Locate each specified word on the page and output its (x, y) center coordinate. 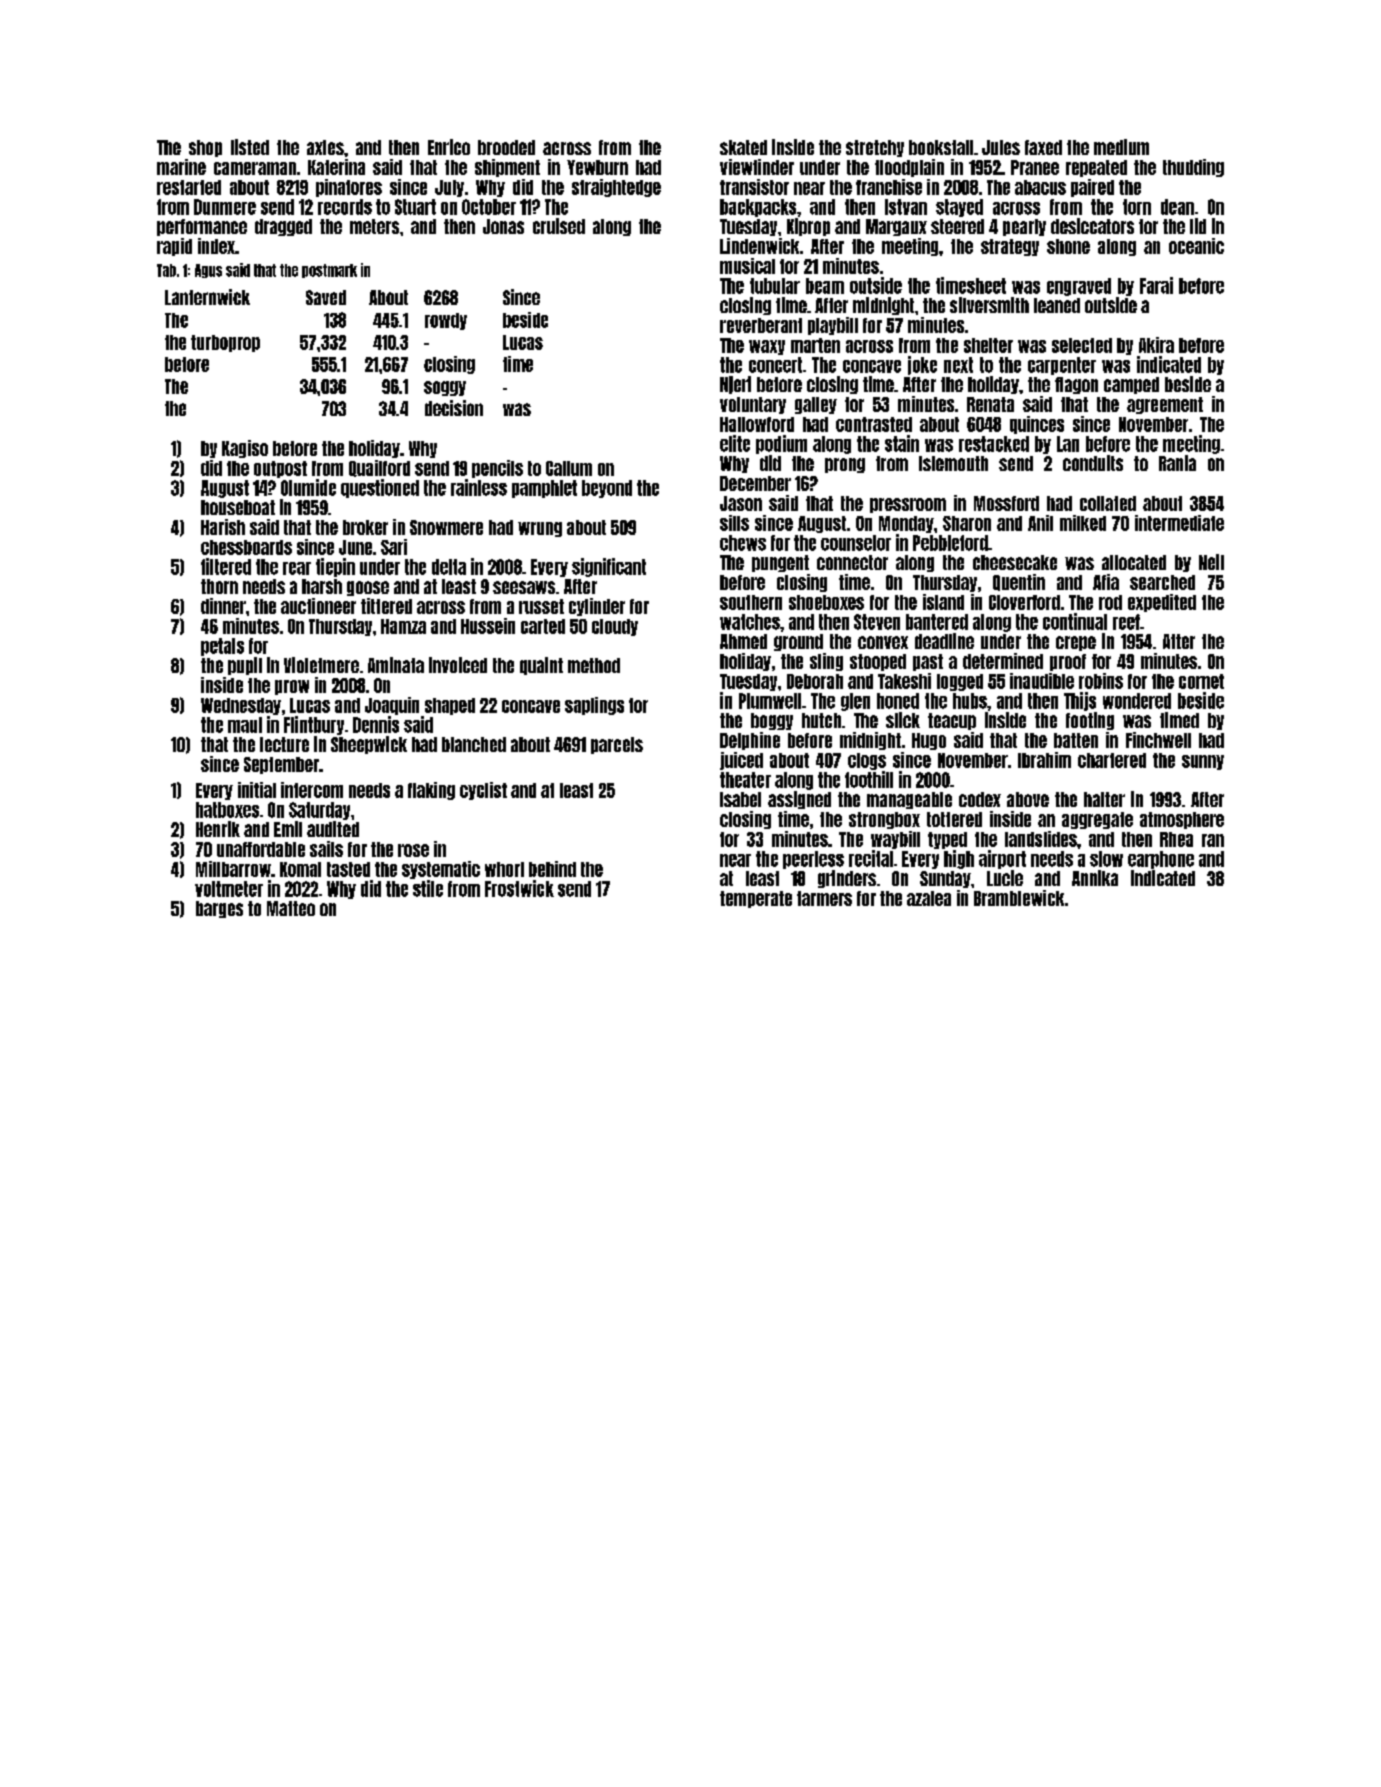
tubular (775, 286)
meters (374, 226)
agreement (1165, 405)
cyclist (483, 791)
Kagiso (245, 449)
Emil (288, 829)
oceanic (1196, 246)
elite (735, 443)
